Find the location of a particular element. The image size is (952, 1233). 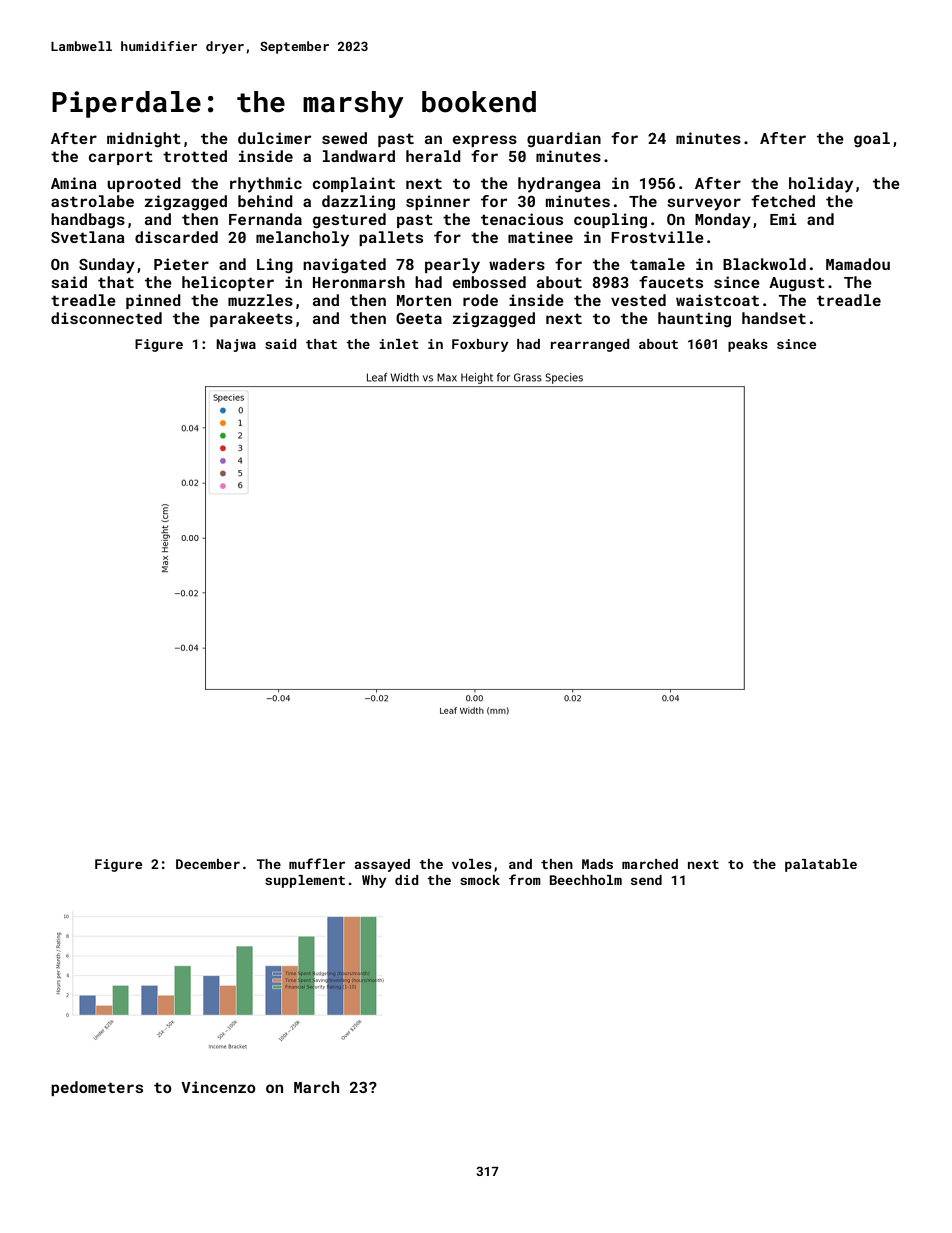

pedometers is located at coordinates (97, 1088).
